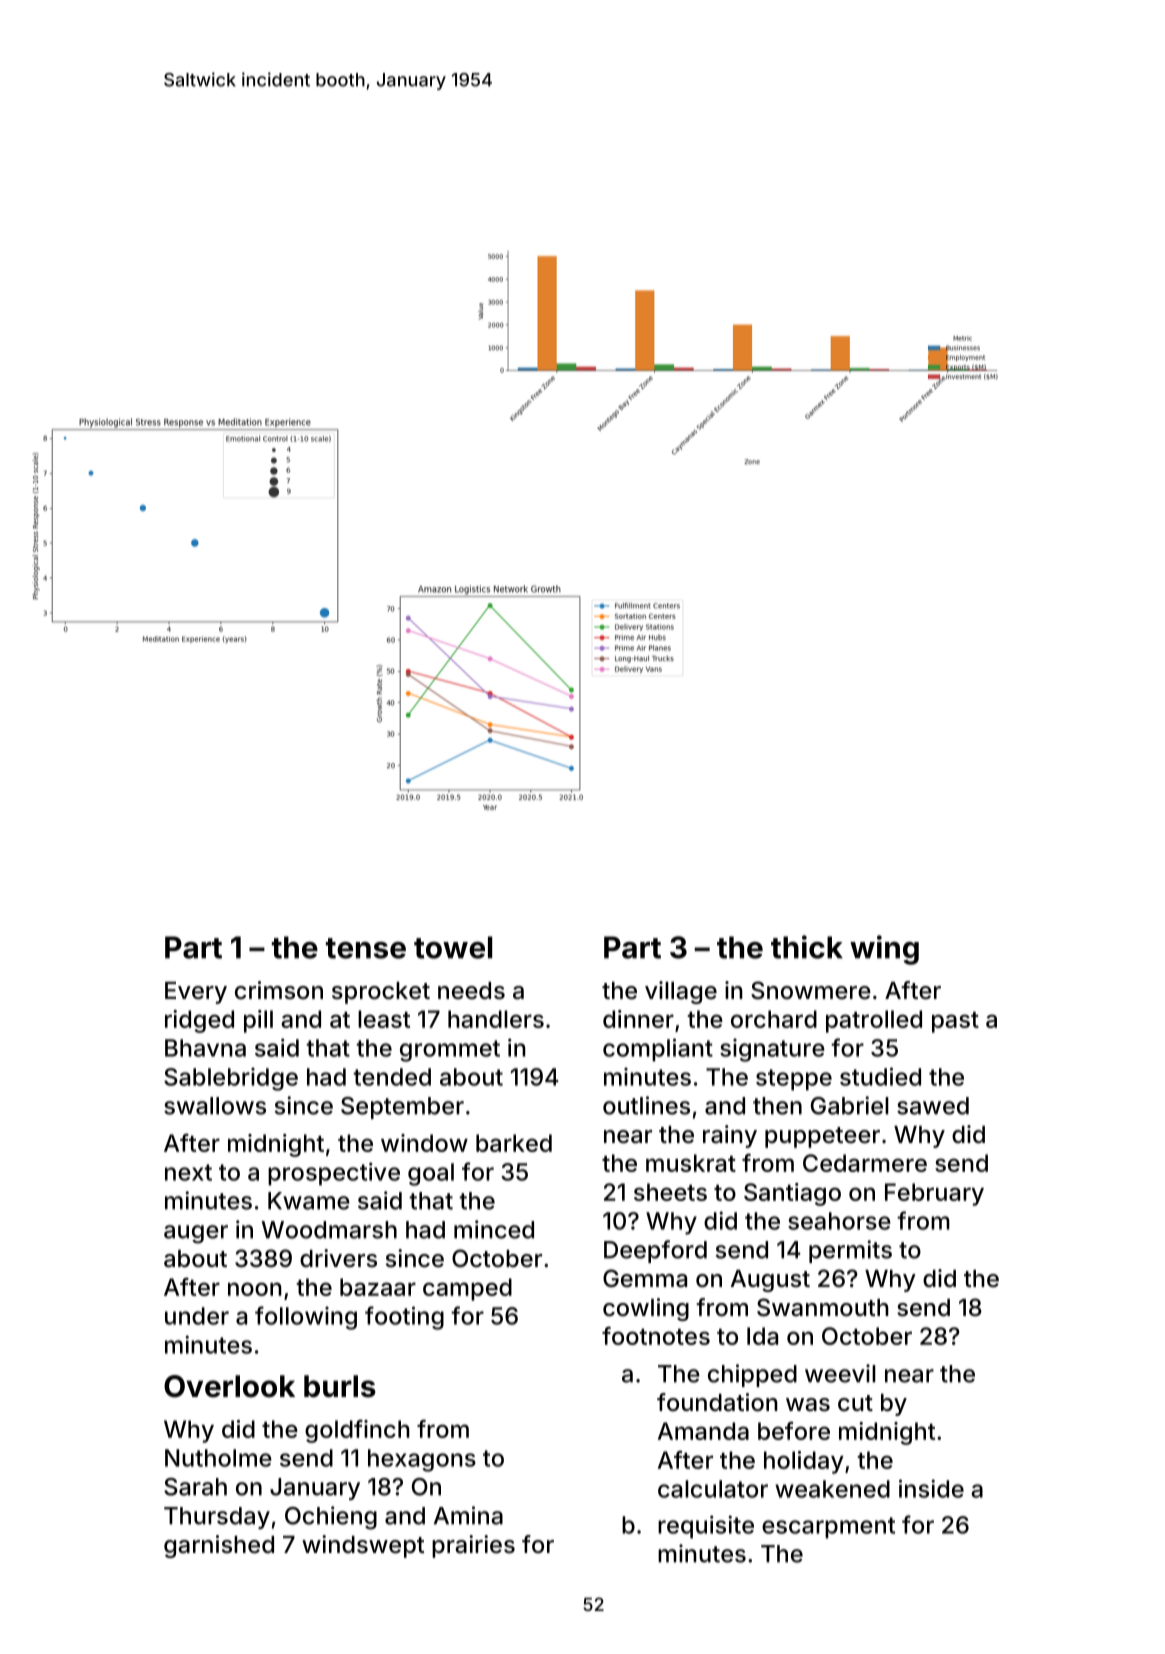 This image has width=1165, height=1654. What do you see at coordinates (231, 1079) in the image?
I see `Sablebridge` at bounding box center [231, 1079].
